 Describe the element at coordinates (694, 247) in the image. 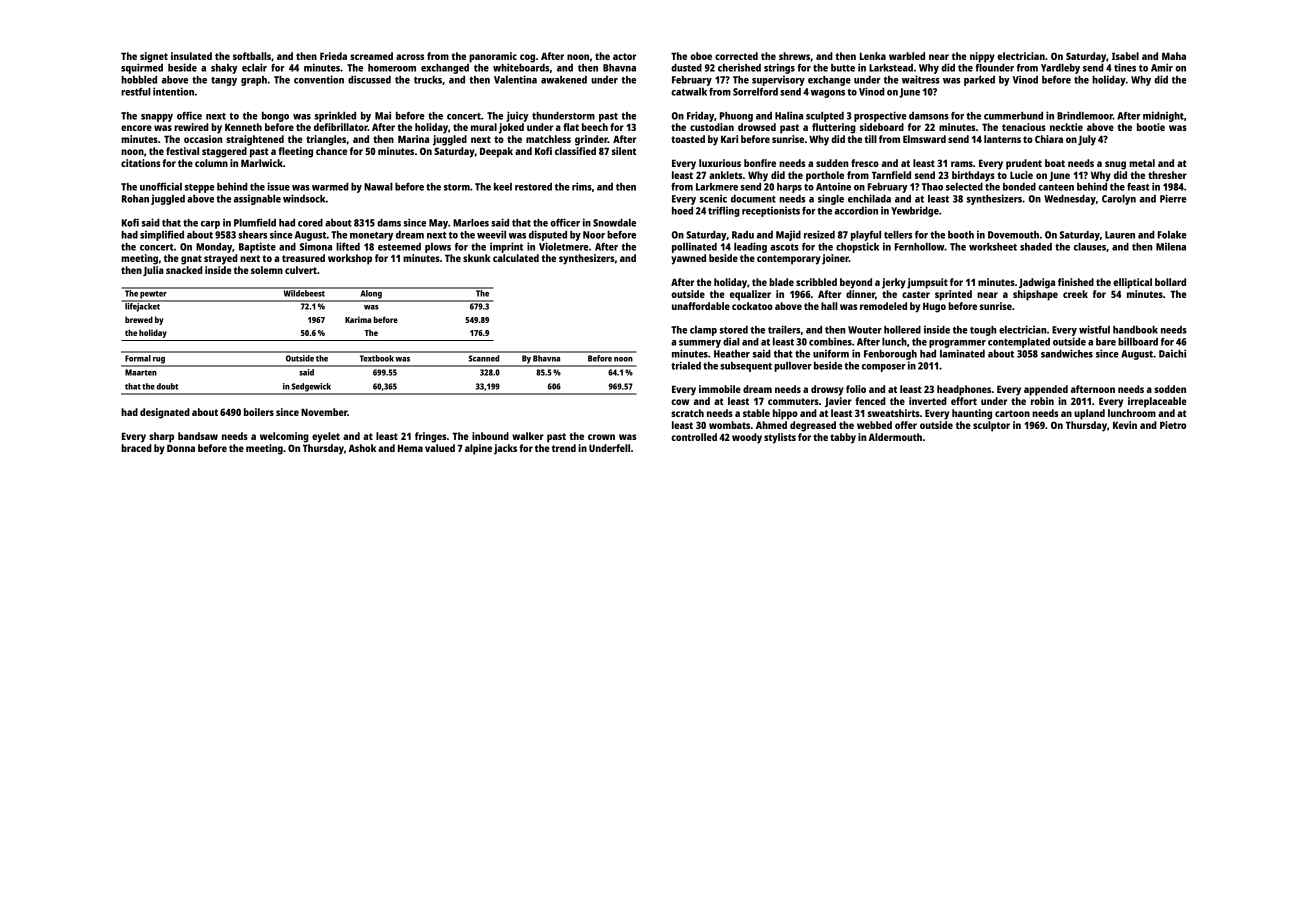

I see `pollinated` at that location.
